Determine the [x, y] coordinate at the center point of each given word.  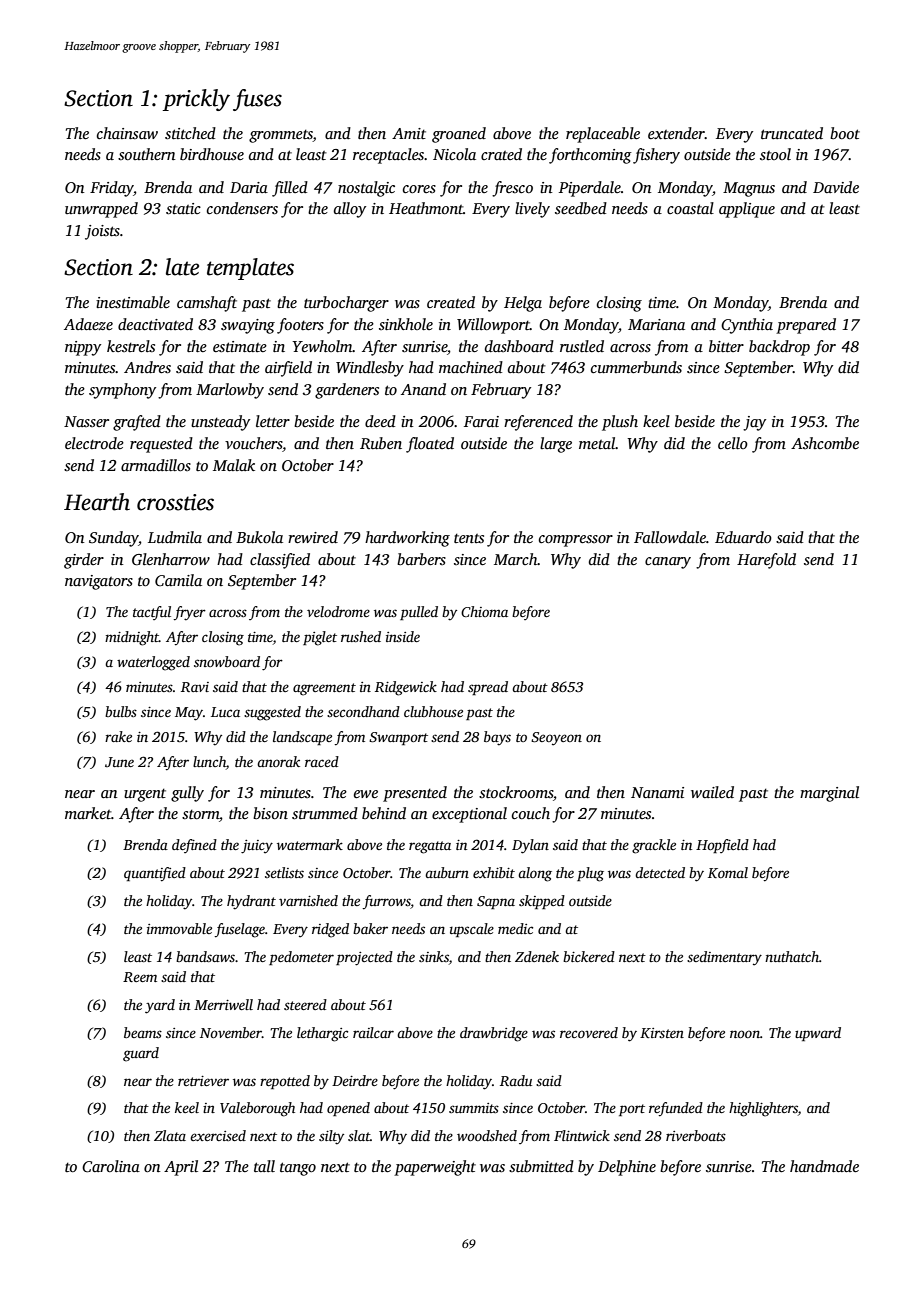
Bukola [259, 537]
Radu [516, 1080]
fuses [257, 100]
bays [497, 738]
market [88, 813]
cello [733, 443]
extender [676, 133]
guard [141, 1054]
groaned [459, 135]
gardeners [347, 391]
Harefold [766, 561]
